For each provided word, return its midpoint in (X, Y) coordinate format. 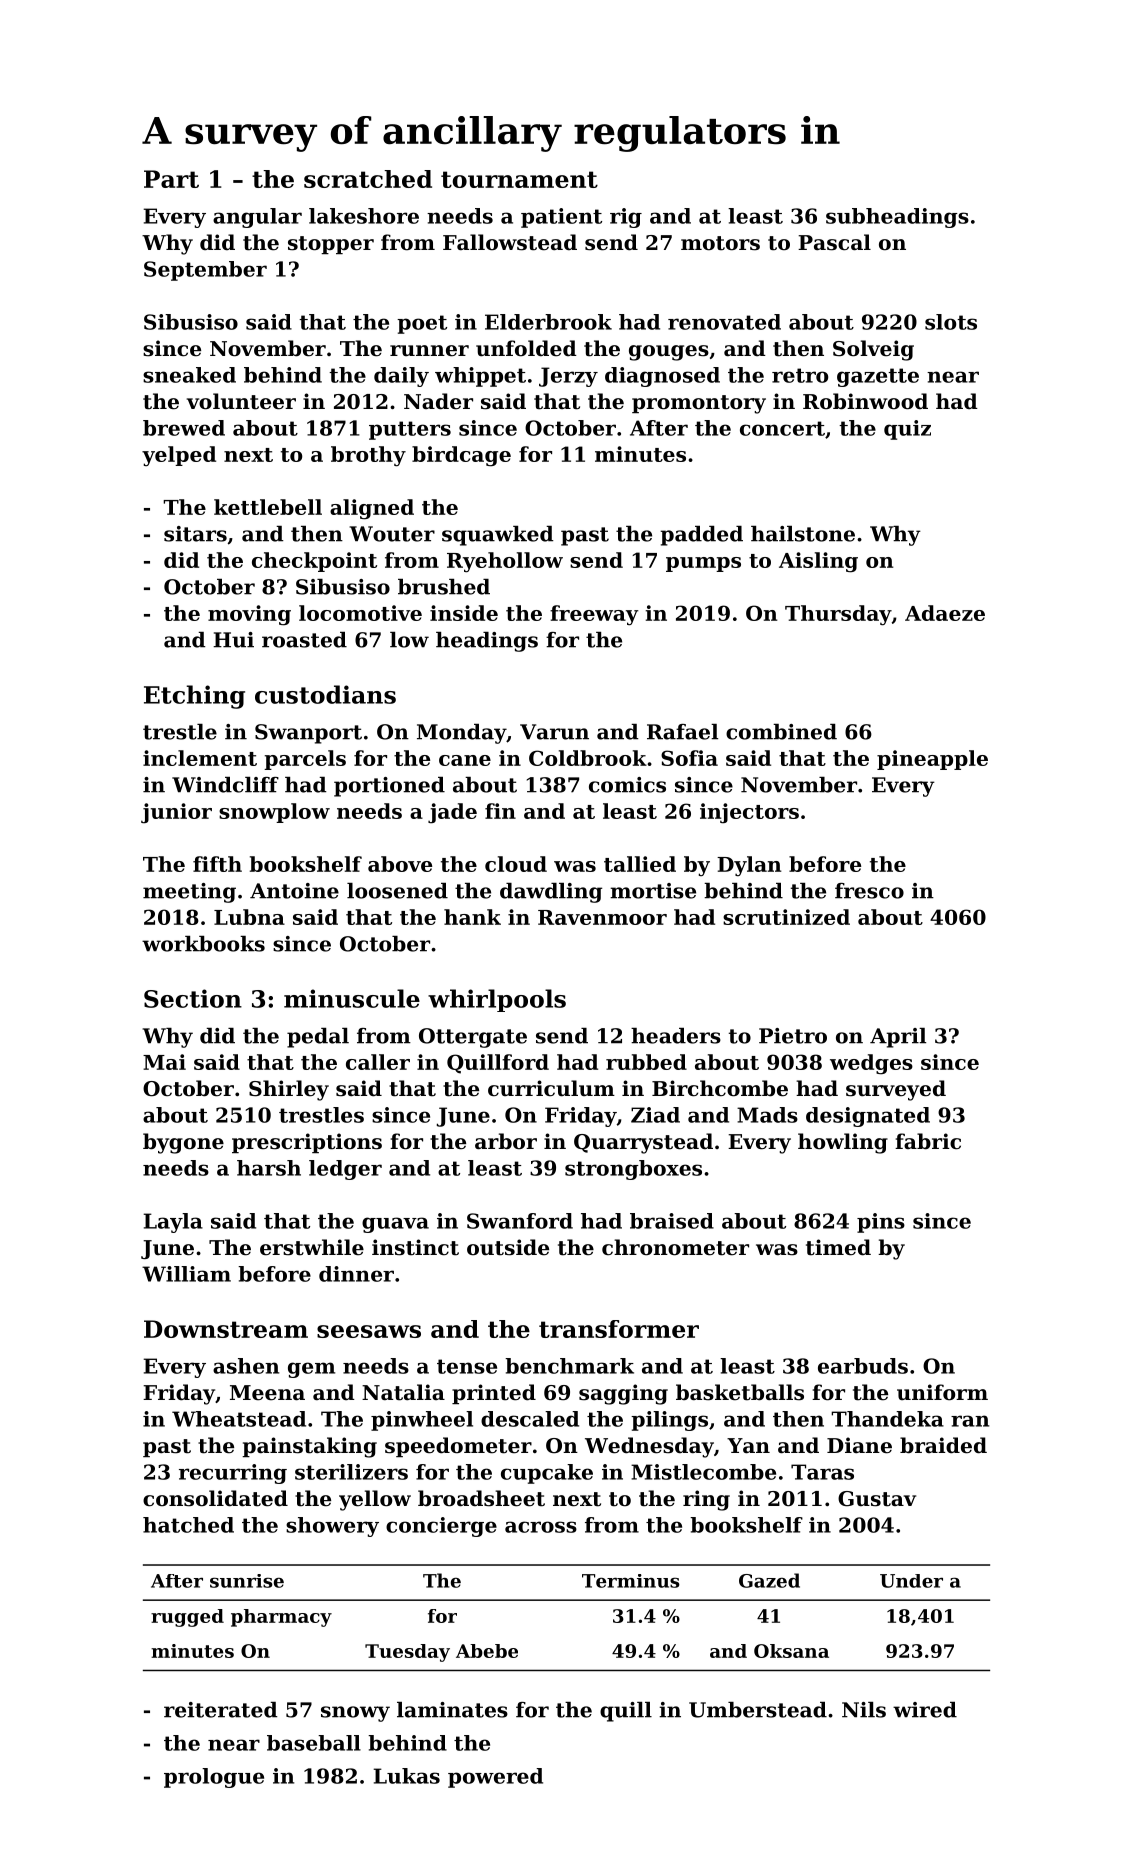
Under (911, 1581)
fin (500, 811)
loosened (397, 891)
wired (925, 1710)
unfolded (526, 348)
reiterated (221, 1710)
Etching (194, 697)
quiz (907, 430)
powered (495, 1778)
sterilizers (351, 1472)
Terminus (631, 1581)
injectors (749, 813)
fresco (869, 891)
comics (627, 785)
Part (171, 179)
